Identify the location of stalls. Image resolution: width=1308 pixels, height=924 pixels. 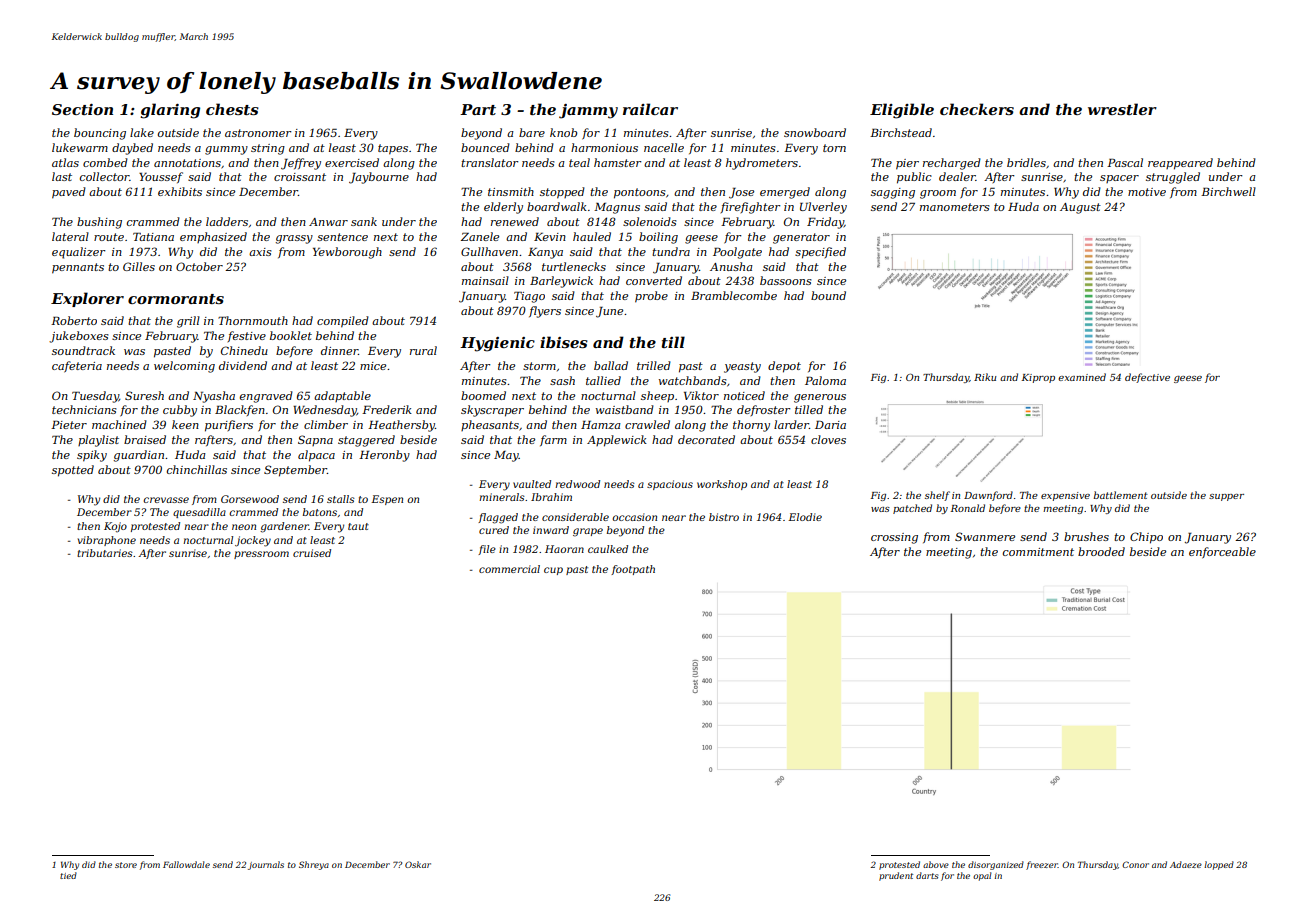
(341, 499).
